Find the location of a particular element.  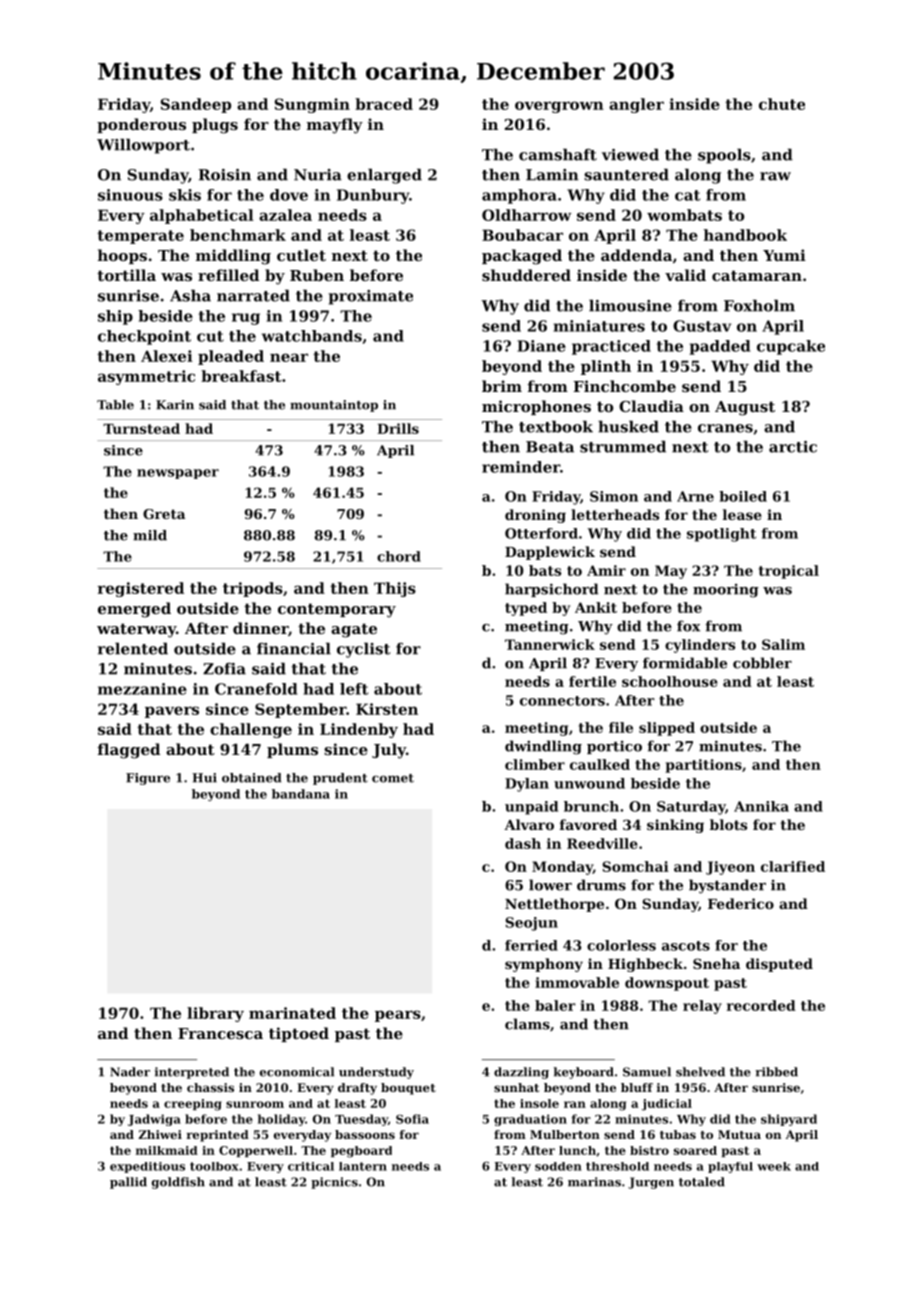

raw is located at coordinates (775, 176).
